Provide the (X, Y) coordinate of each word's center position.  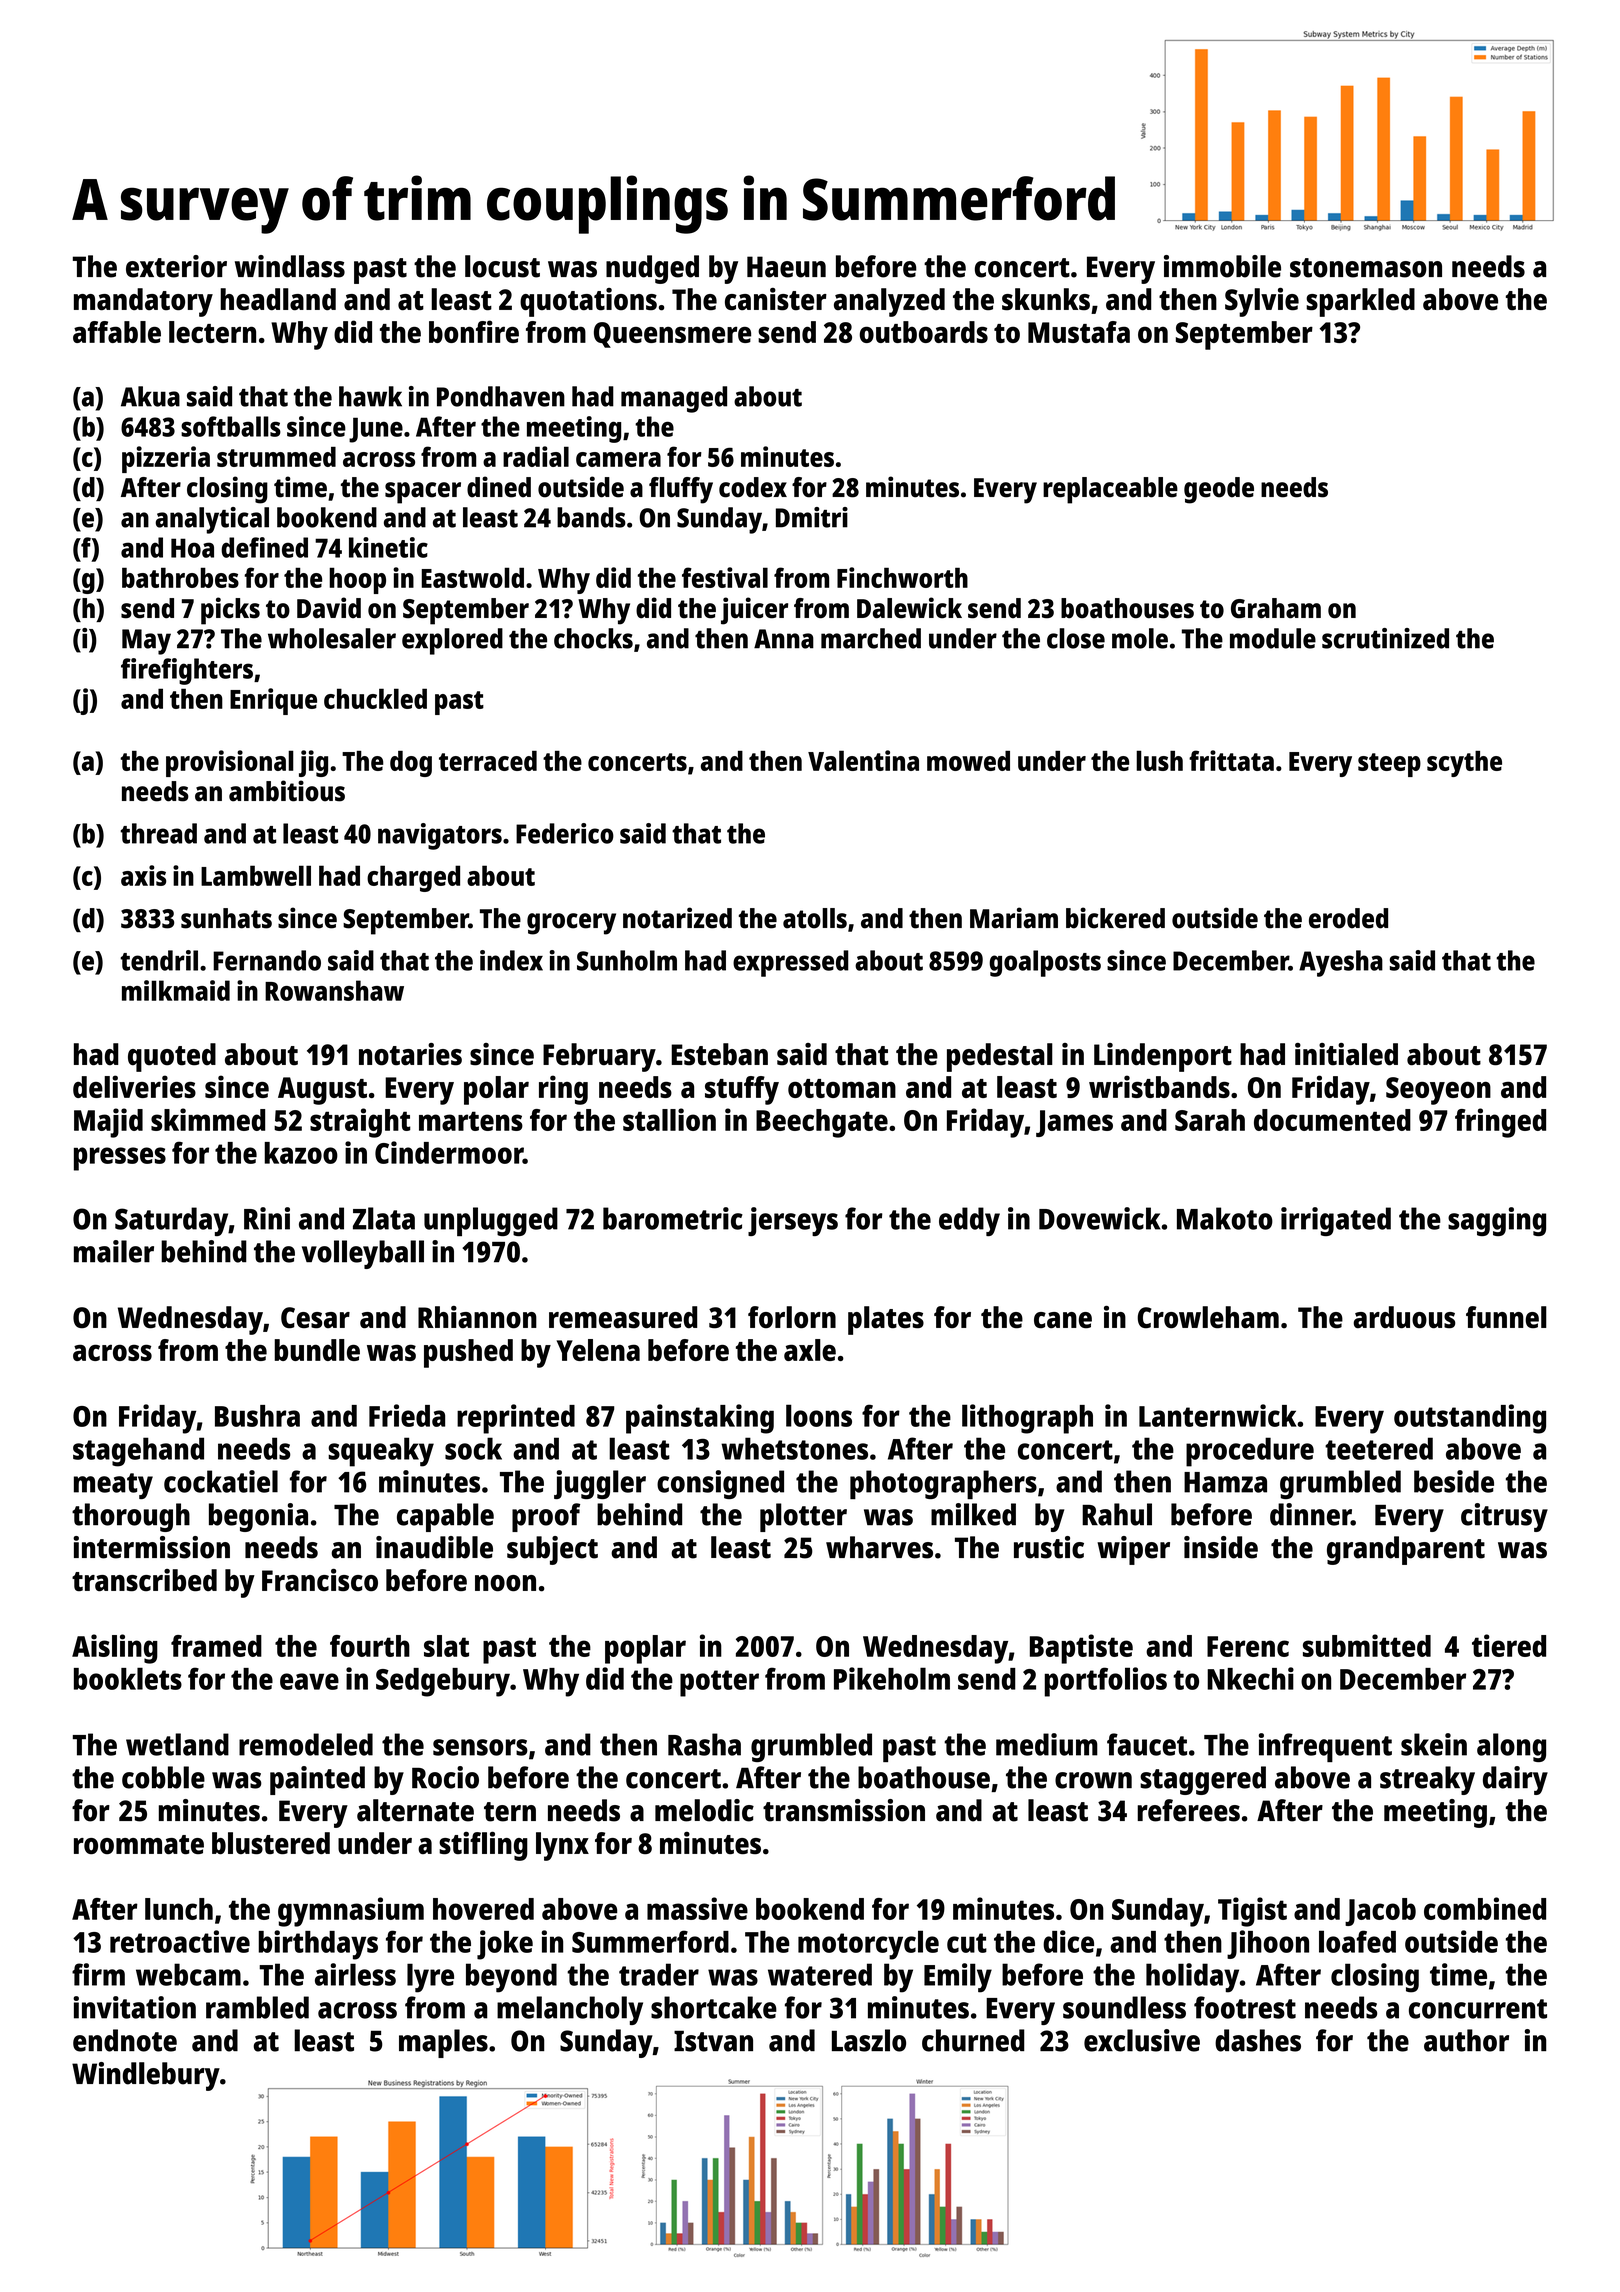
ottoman (842, 1088)
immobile (1222, 266)
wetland (177, 1744)
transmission (844, 1810)
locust (502, 266)
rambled (257, 2007)
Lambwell (256, 875)
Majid (108, 1123)
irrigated (1336, 1221)
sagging (1497, 1221)
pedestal (1000, 1057)
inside (1221, 1547)
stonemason (1366, 268)
